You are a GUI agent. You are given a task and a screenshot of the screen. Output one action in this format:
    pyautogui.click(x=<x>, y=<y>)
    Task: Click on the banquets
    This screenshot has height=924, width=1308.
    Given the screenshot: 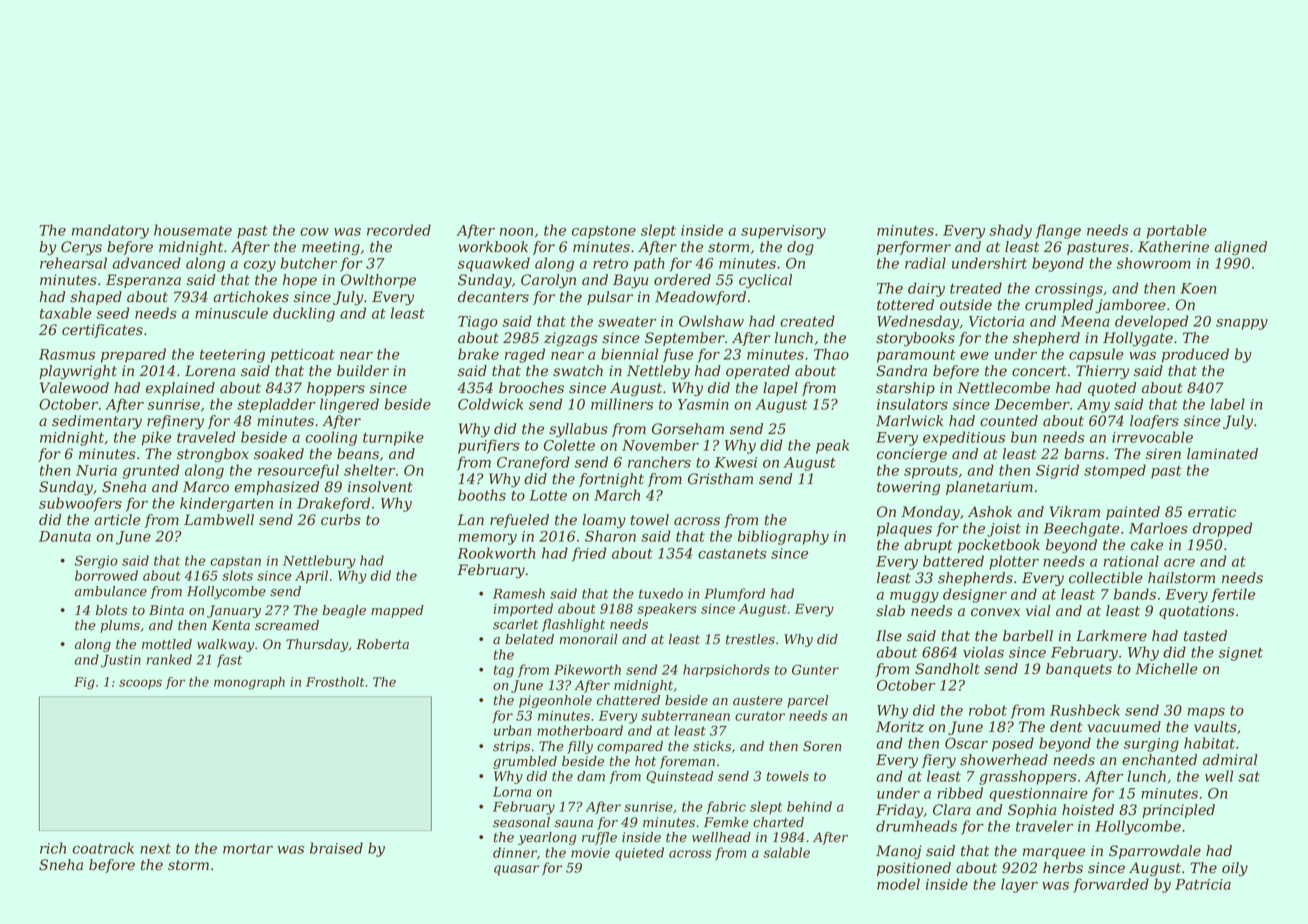 What is the action you would take?
    pyautogui.click(x=1079, y=670)
